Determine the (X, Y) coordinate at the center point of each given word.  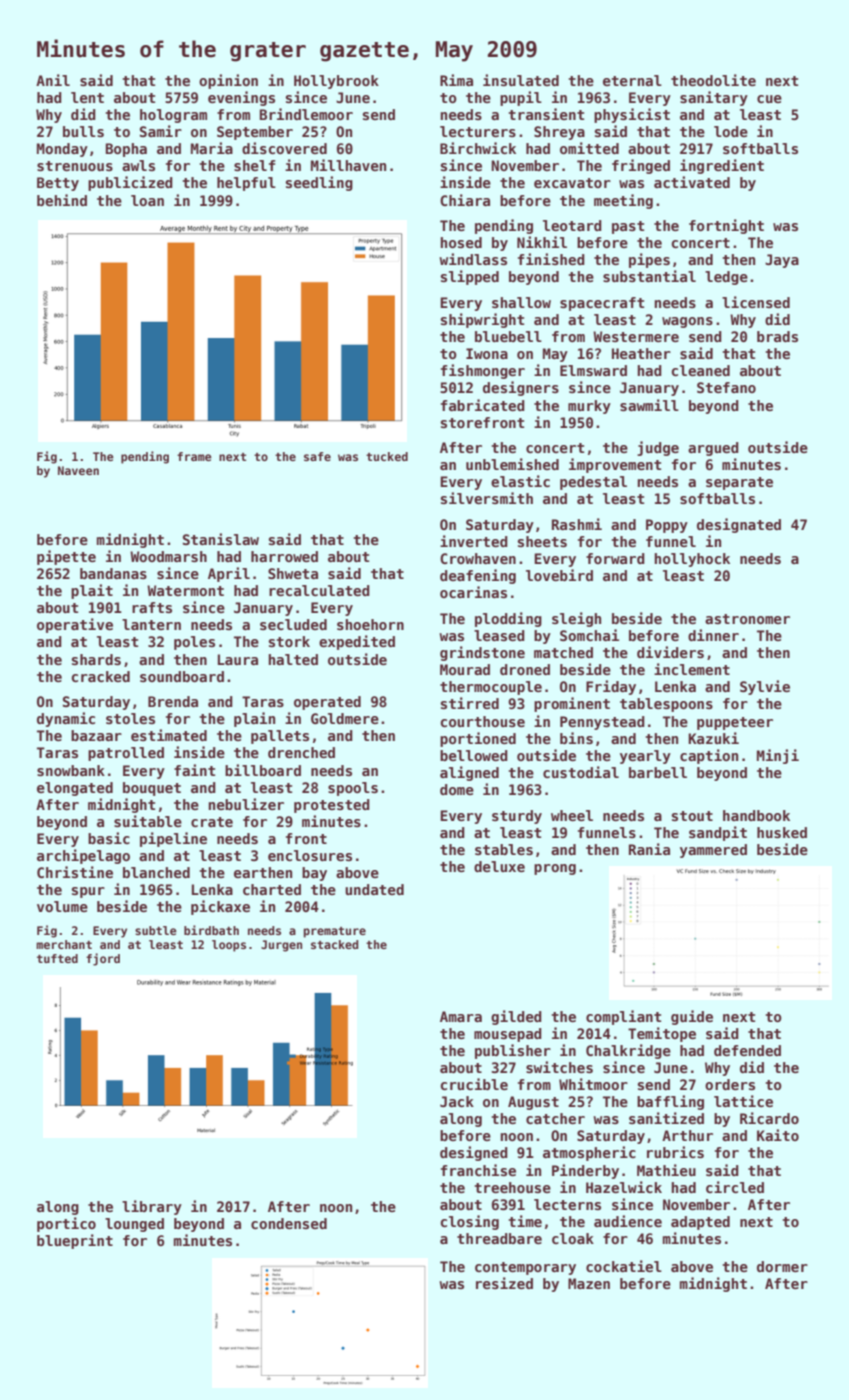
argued (713, 449)
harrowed (284, 556)
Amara (461, 1016)
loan (147, 200)
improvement (615, 465)
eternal (632, 80)
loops (229, 946)
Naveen (78, 470)
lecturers (478, 131)
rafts (152, 607)
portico (66, 1224)
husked (782, 832)
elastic (520, 481)
